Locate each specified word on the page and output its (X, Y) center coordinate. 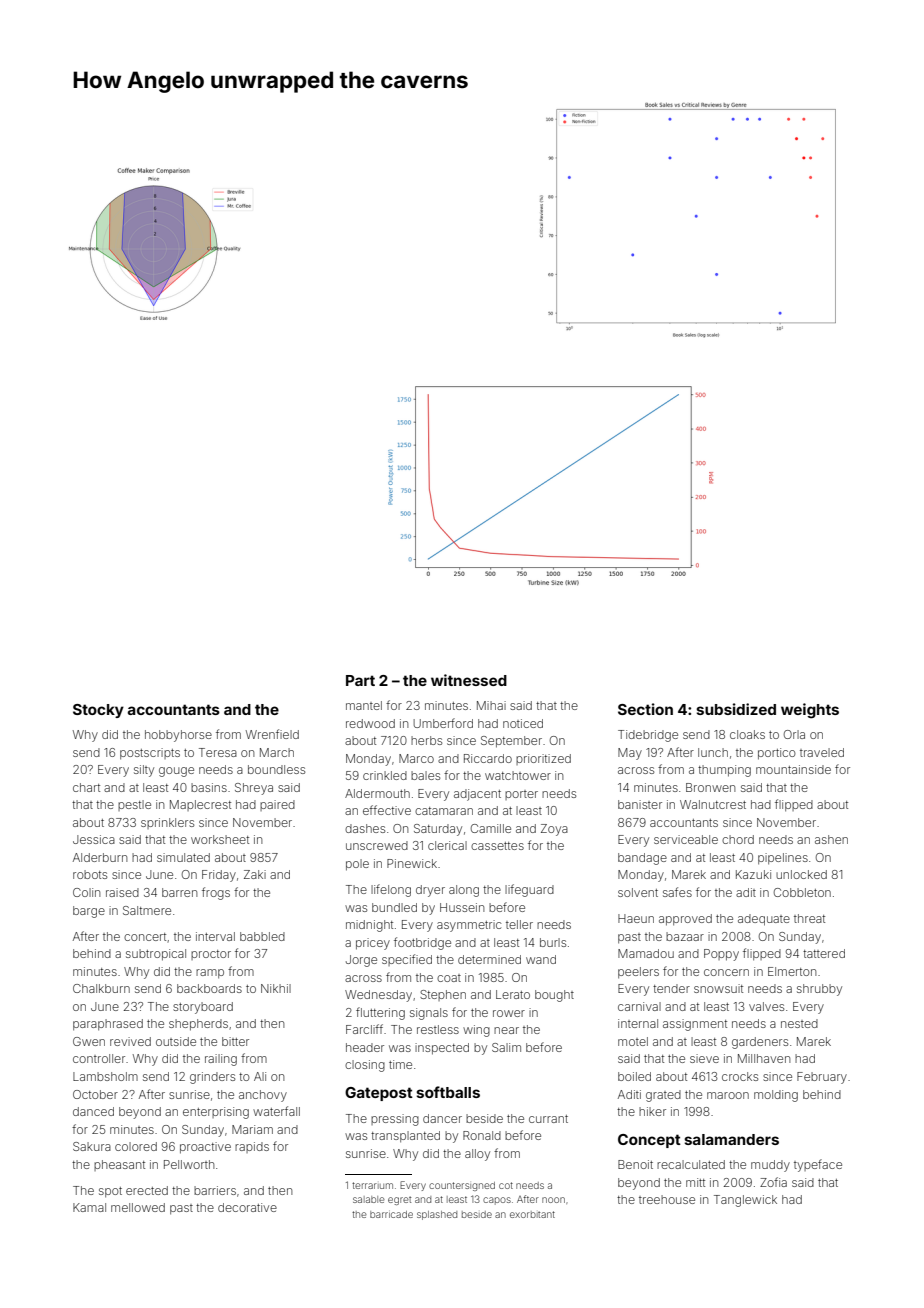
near (506, 1030)
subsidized (736, 709)
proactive (205, 1148)
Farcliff (364, 1029)
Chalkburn (101, 988)
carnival (639, 1006)
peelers (638, 973)
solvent (638, 892)
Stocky (98, 711)
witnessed (469, 680)
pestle (134, 805)
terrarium (372, 1185)
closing (365, 1066)
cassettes (497, 846)
